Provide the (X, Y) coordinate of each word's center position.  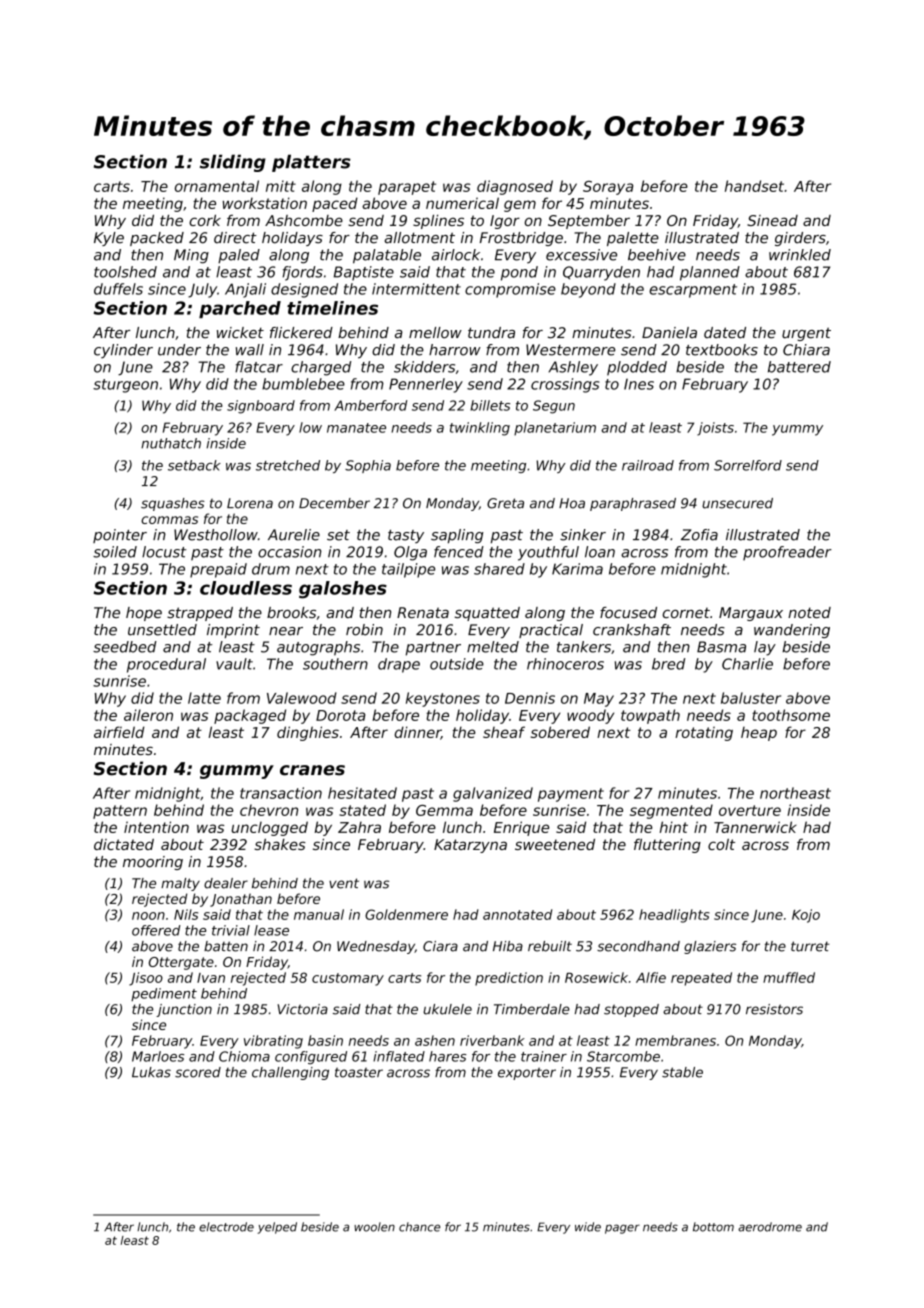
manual (319, 914)
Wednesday (376, 947)
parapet (407, 188)
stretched (288, 465)
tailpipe (408, 570)
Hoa (572, 503)
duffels (118, 289)
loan (600, 552)
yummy (797, 430)
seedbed (125, 647)
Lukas (151, 1072)
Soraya (608, 188)
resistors (774, 1009)
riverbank (492, 1040)
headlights (674, 916)
